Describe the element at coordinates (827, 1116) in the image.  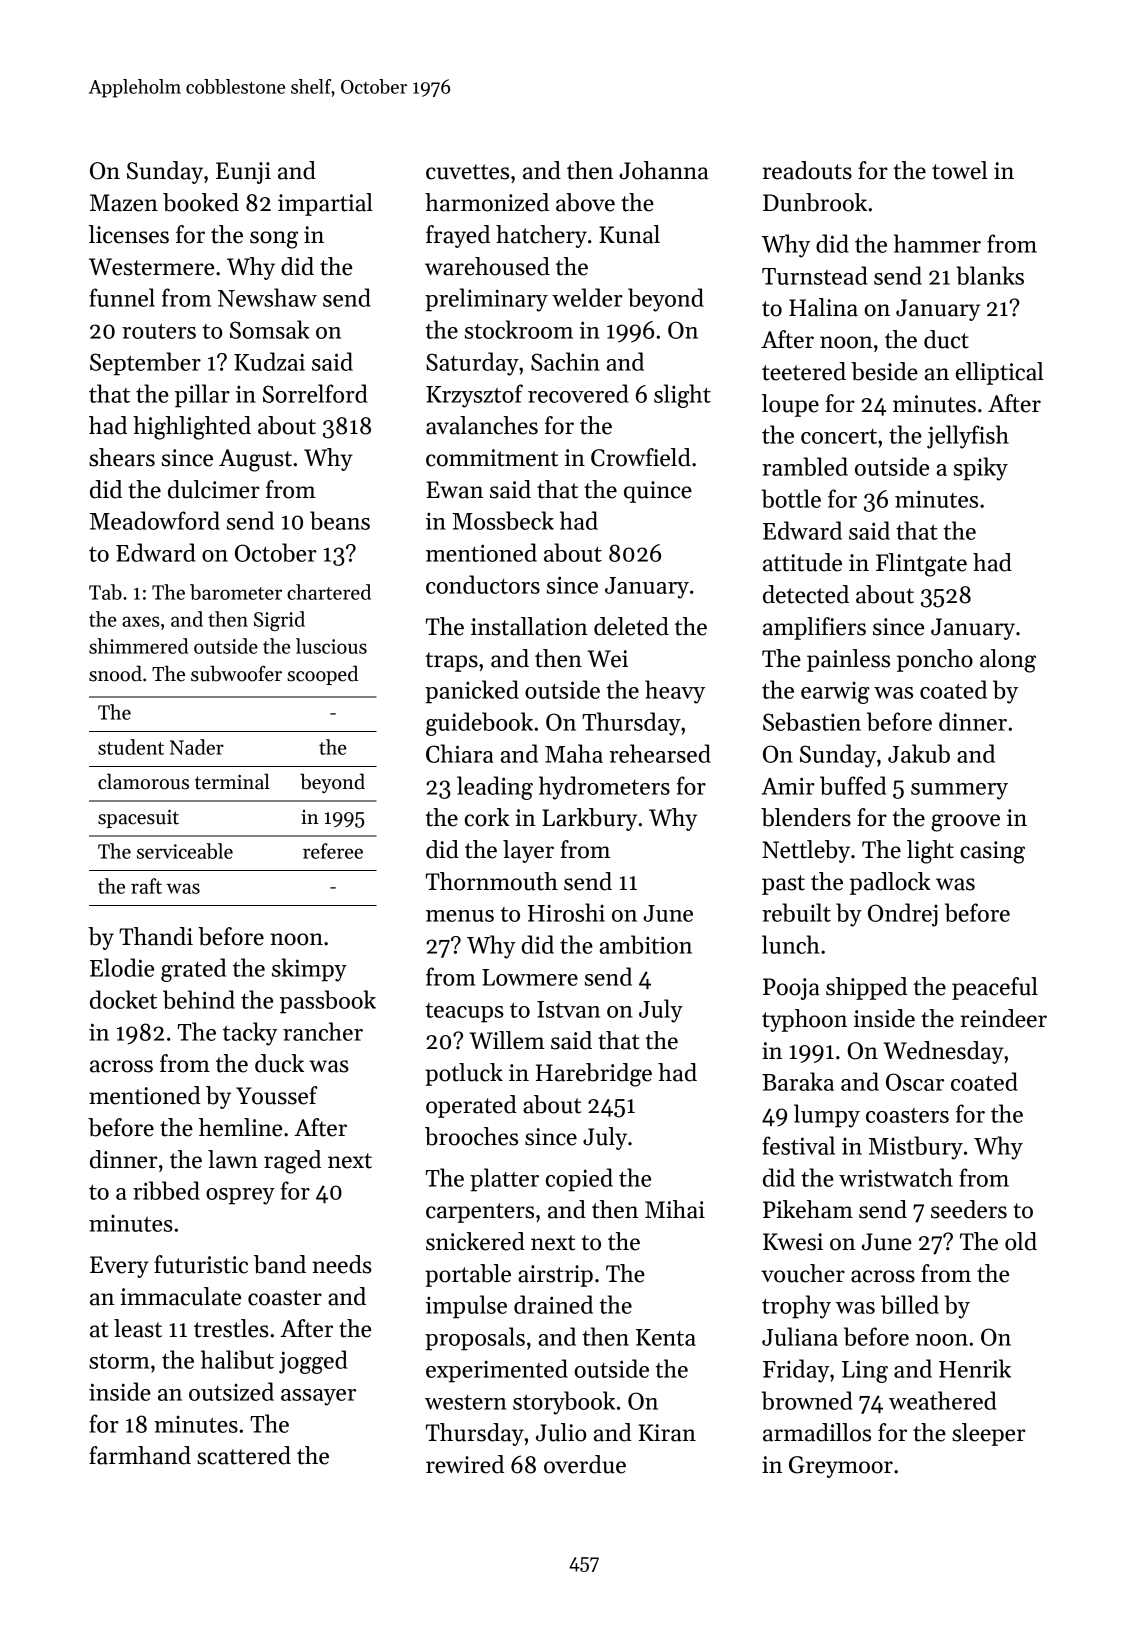
I see `lumpy` at that location.
